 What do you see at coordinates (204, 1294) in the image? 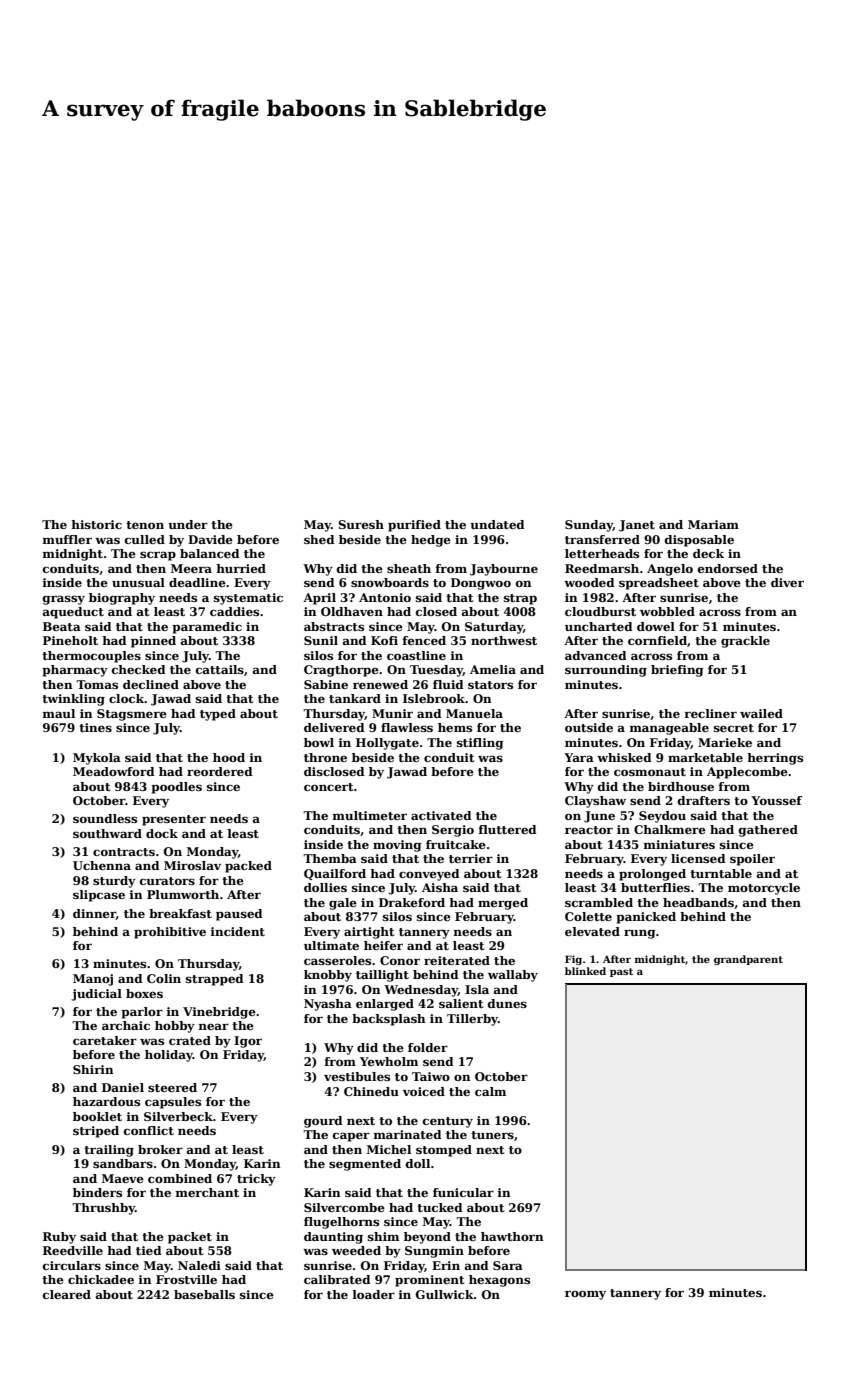
I see `baseballs` at bounding box center [204, 1294].
